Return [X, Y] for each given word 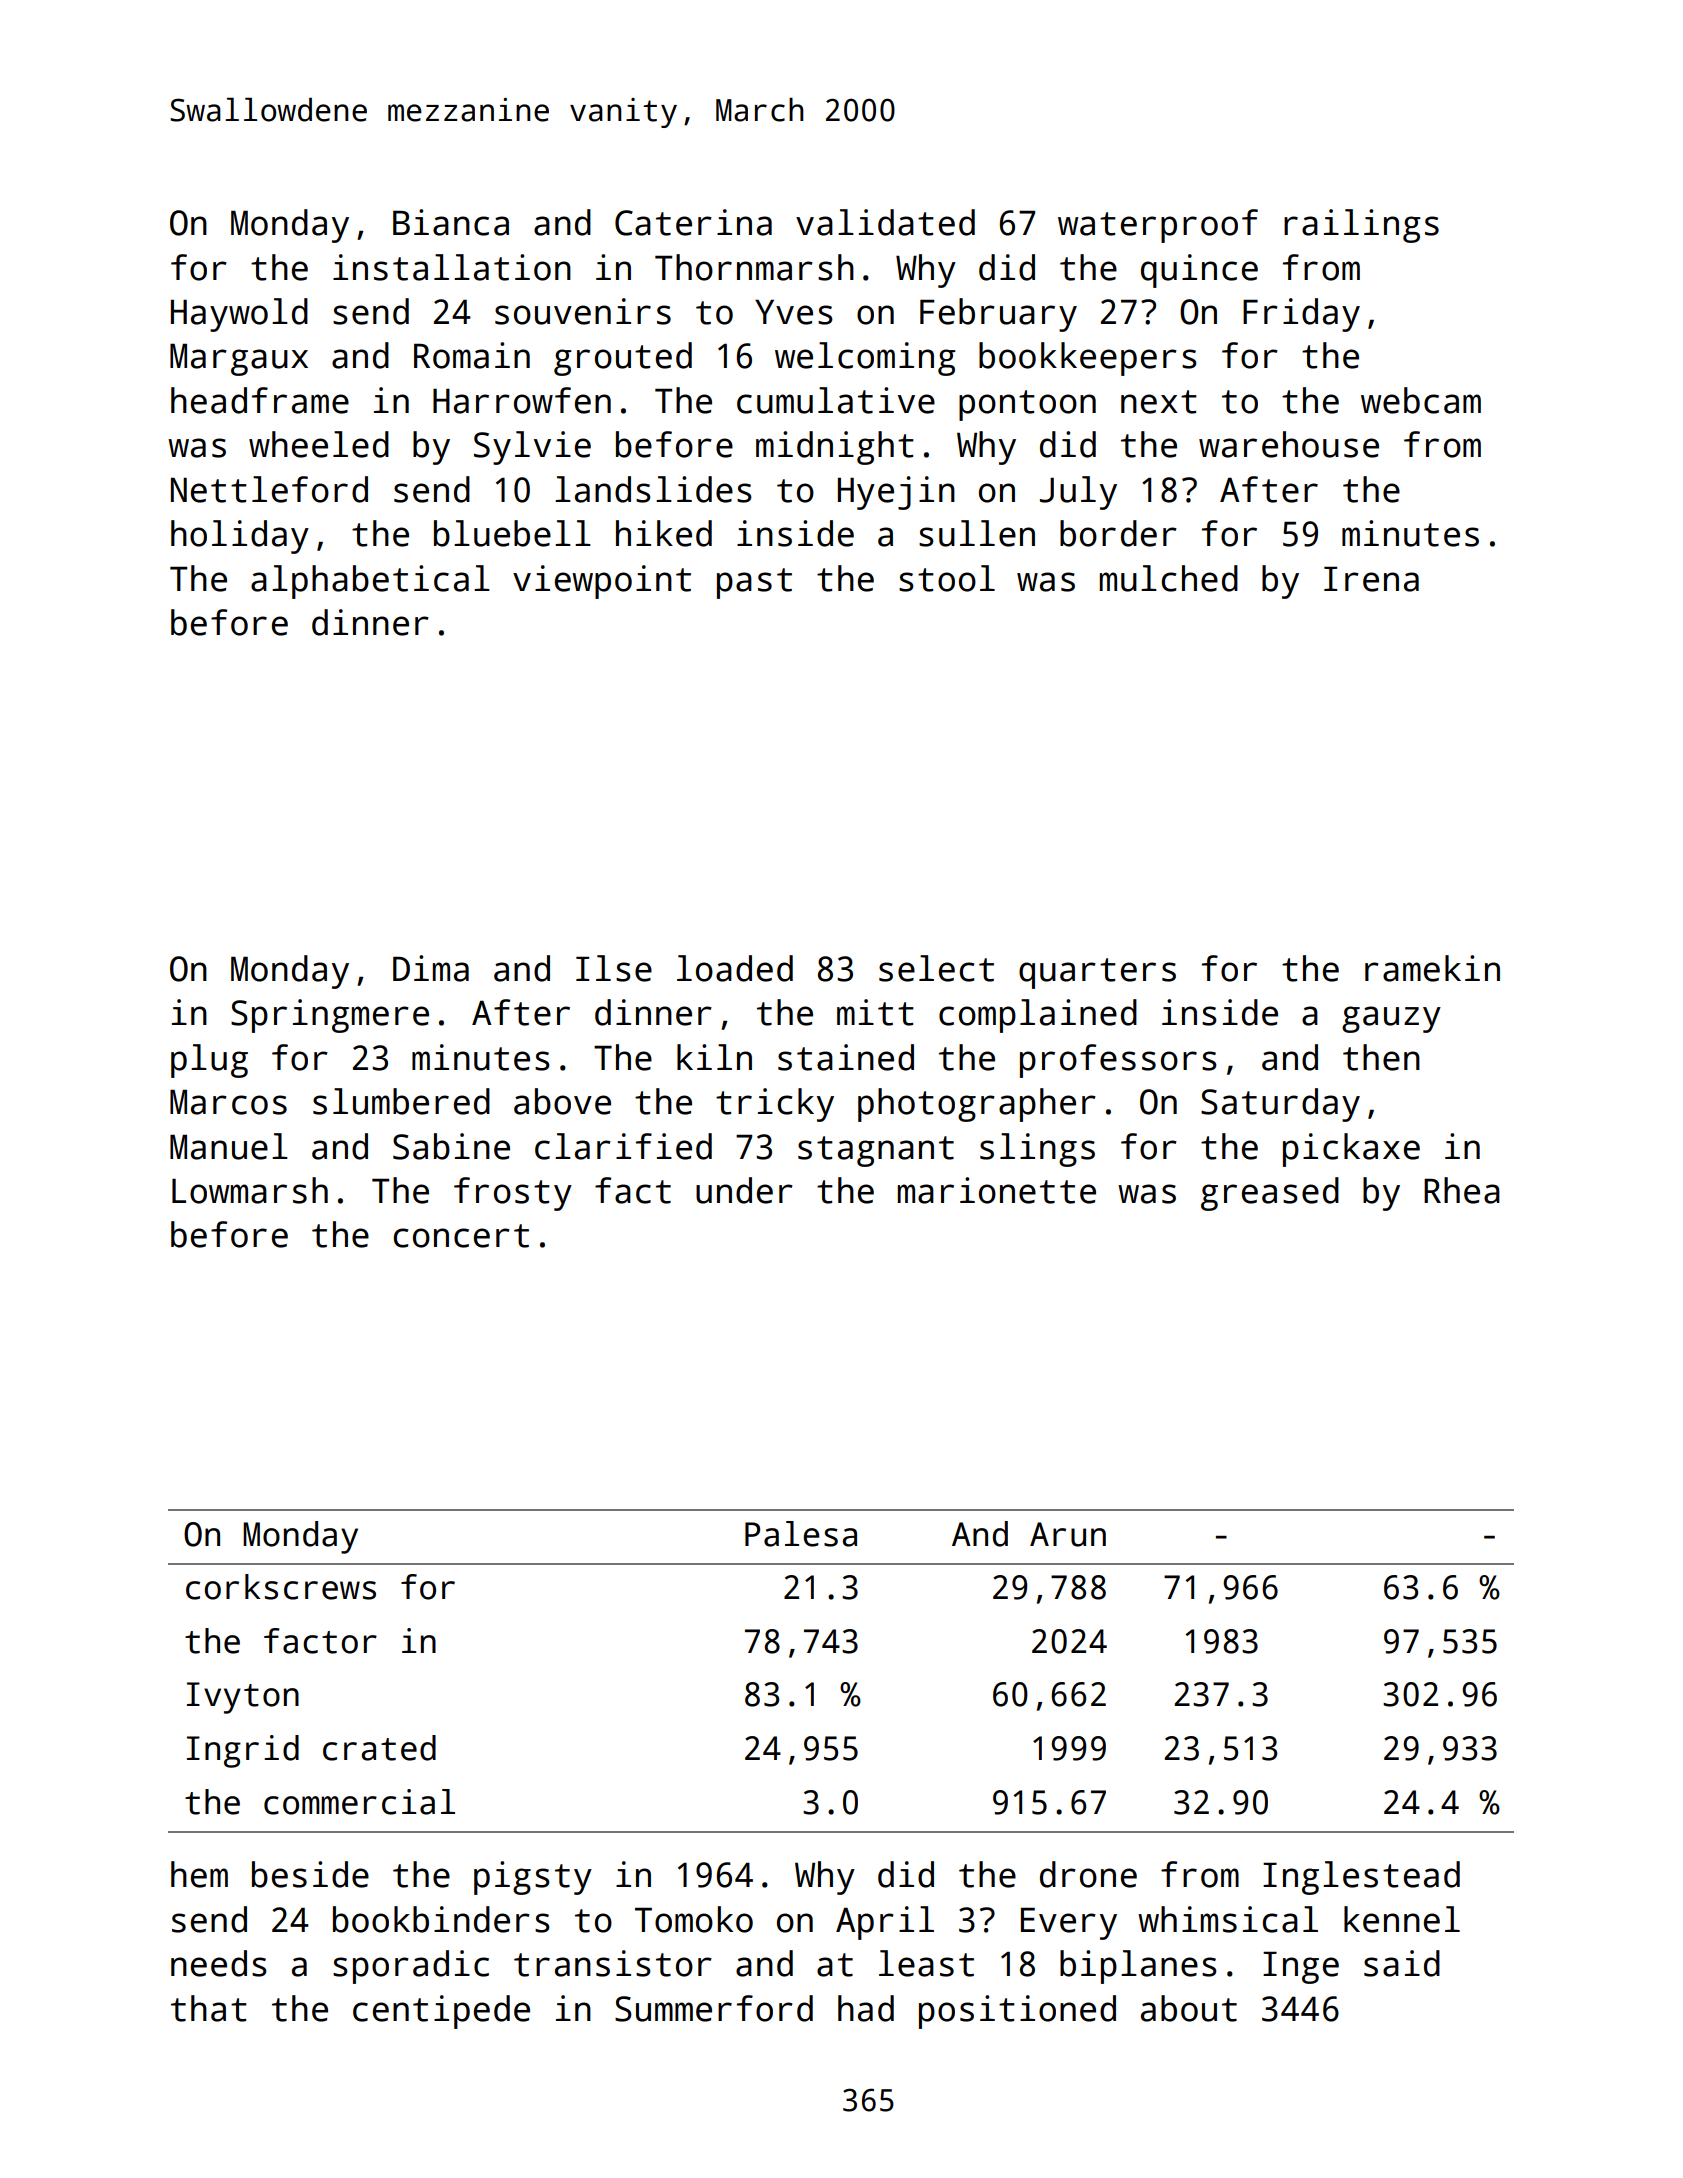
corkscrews [281, 1587]
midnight [835, 448]
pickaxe [1351, 1150]
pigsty [533, 1878]
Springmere [330, 1016]
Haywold [239, 315]
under [744, 1190]
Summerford [714, 2008]
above [562, 1101]
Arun [1068, 1534]
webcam [1421, 400]
